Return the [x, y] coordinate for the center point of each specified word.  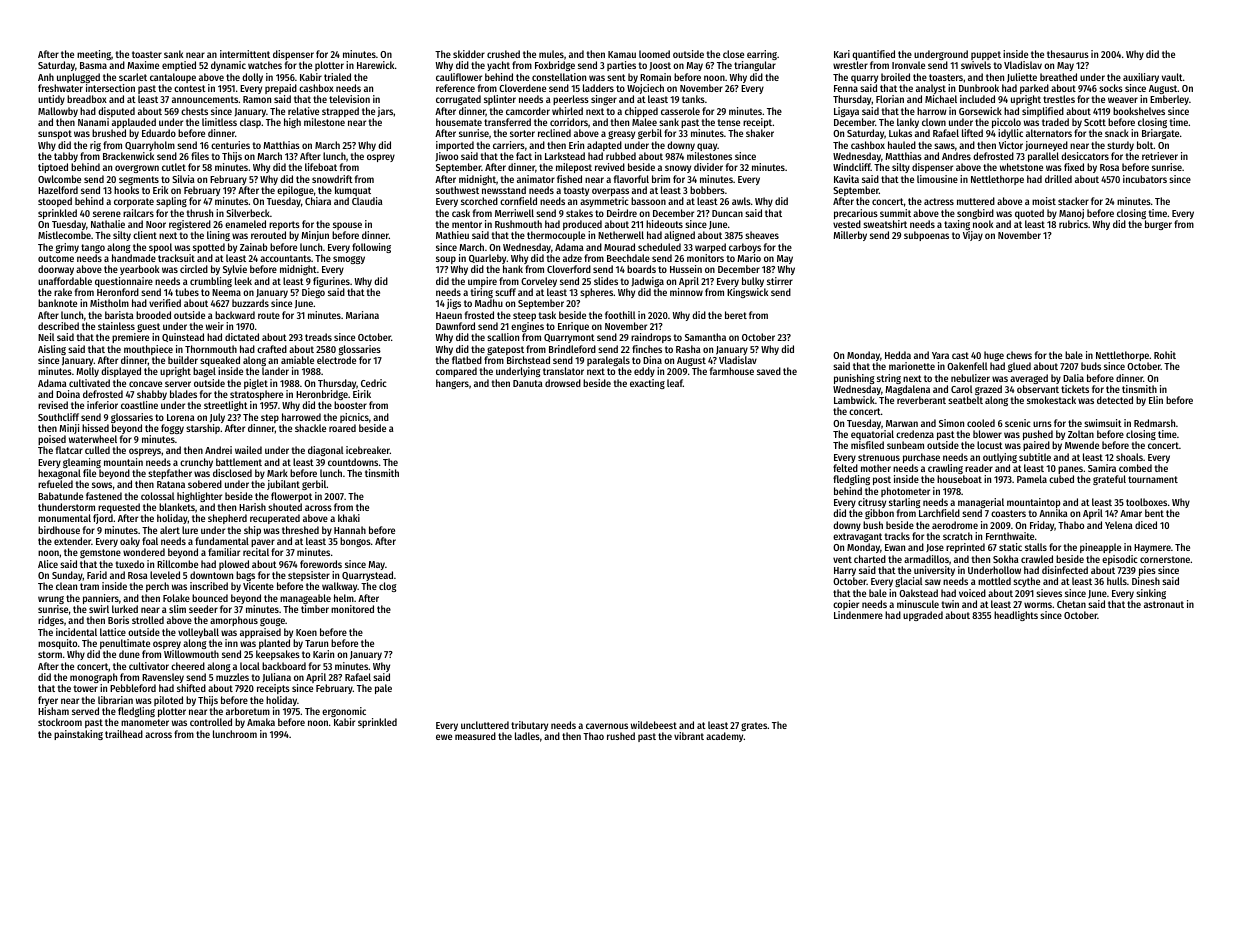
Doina [68, 394]
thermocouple [556, 236]
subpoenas [926, 236]
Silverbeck [248, 213]
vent [842, 559]
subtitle [1035, 457]
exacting [647, 384]
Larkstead [565, 156]
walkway [339, 587]
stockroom [60, 722]
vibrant [689, 736]
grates [754, 726]
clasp [250, 123]
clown [934, 122]
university [934, 571]
